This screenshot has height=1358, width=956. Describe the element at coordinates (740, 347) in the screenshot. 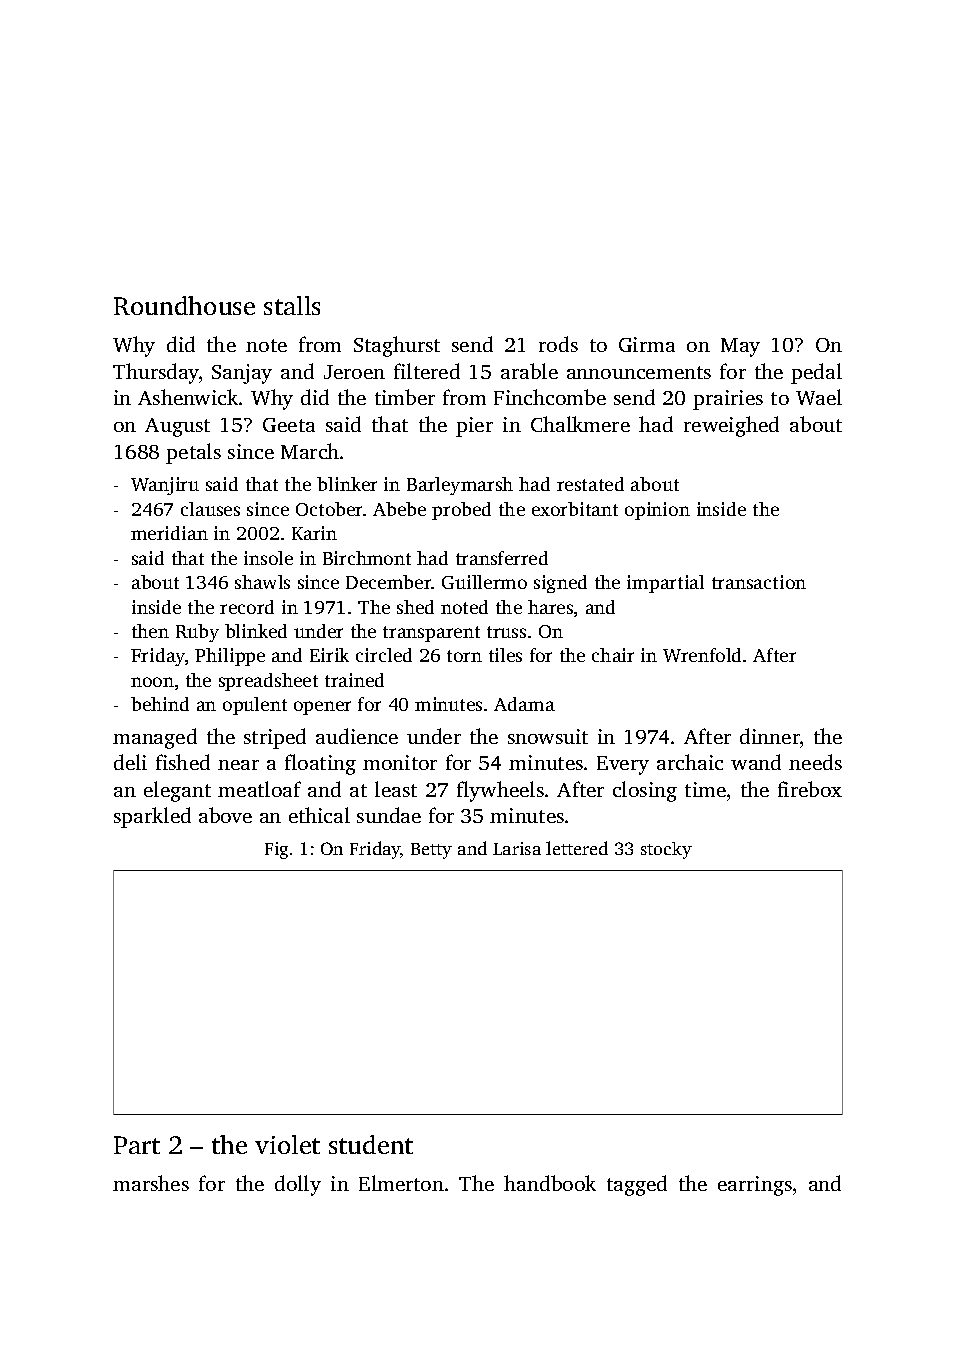

I see `May` at that location.
